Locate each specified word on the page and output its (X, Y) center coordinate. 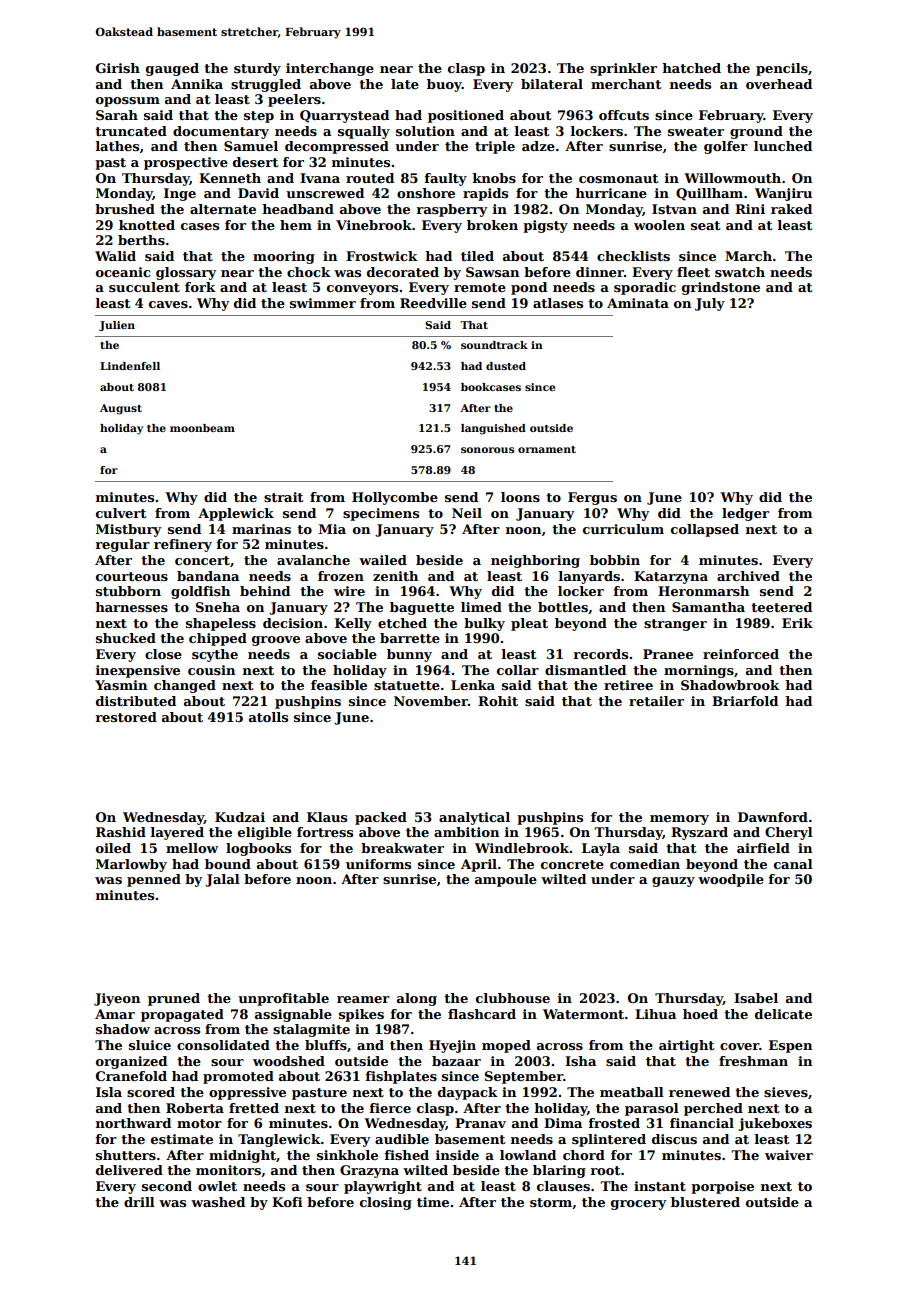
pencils (782, 69)
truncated (131, 131)
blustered (705, 1202)
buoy (444, 85)
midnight (242, 1156)
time (433, 1202)
